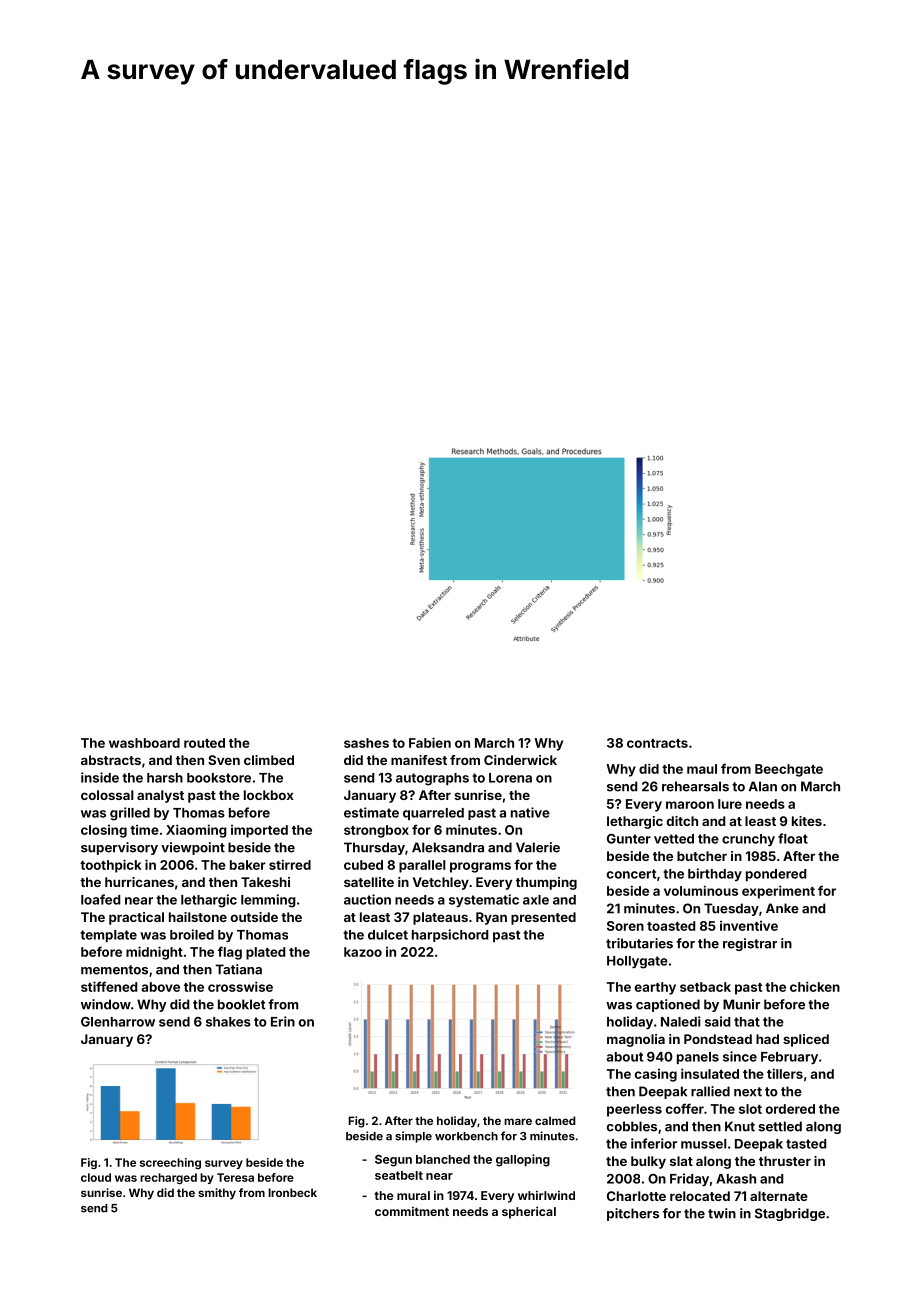 Image resolution: width=924 pixels, height=1308 pixels. What do you see at coordinates (657, 743) in the document?
I see `contracts` at bounding box center [657, 743].
